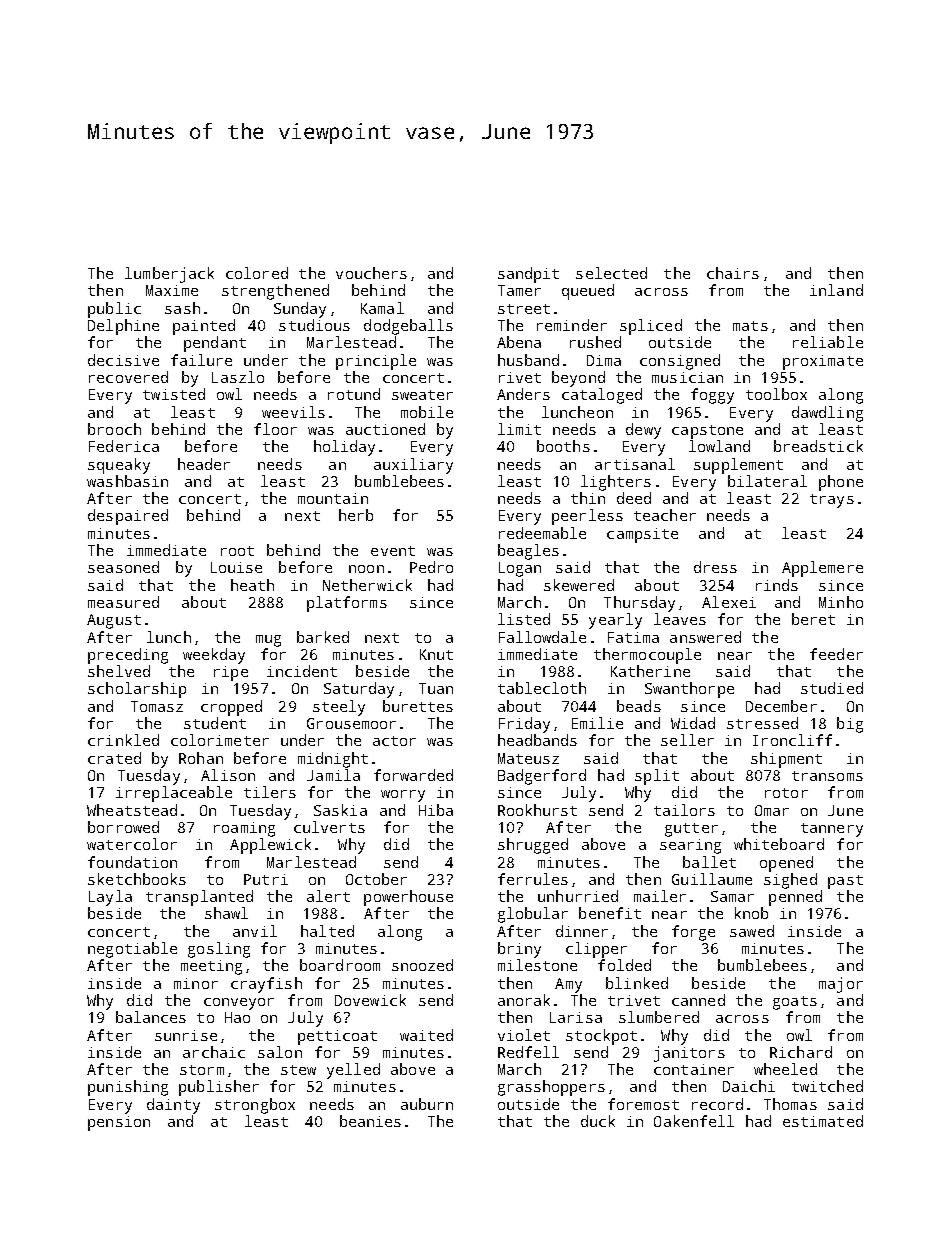 The image size is (952, 1233). Describe the element at coordinates (214, 656) in the image. I see `weekday` at that location.
